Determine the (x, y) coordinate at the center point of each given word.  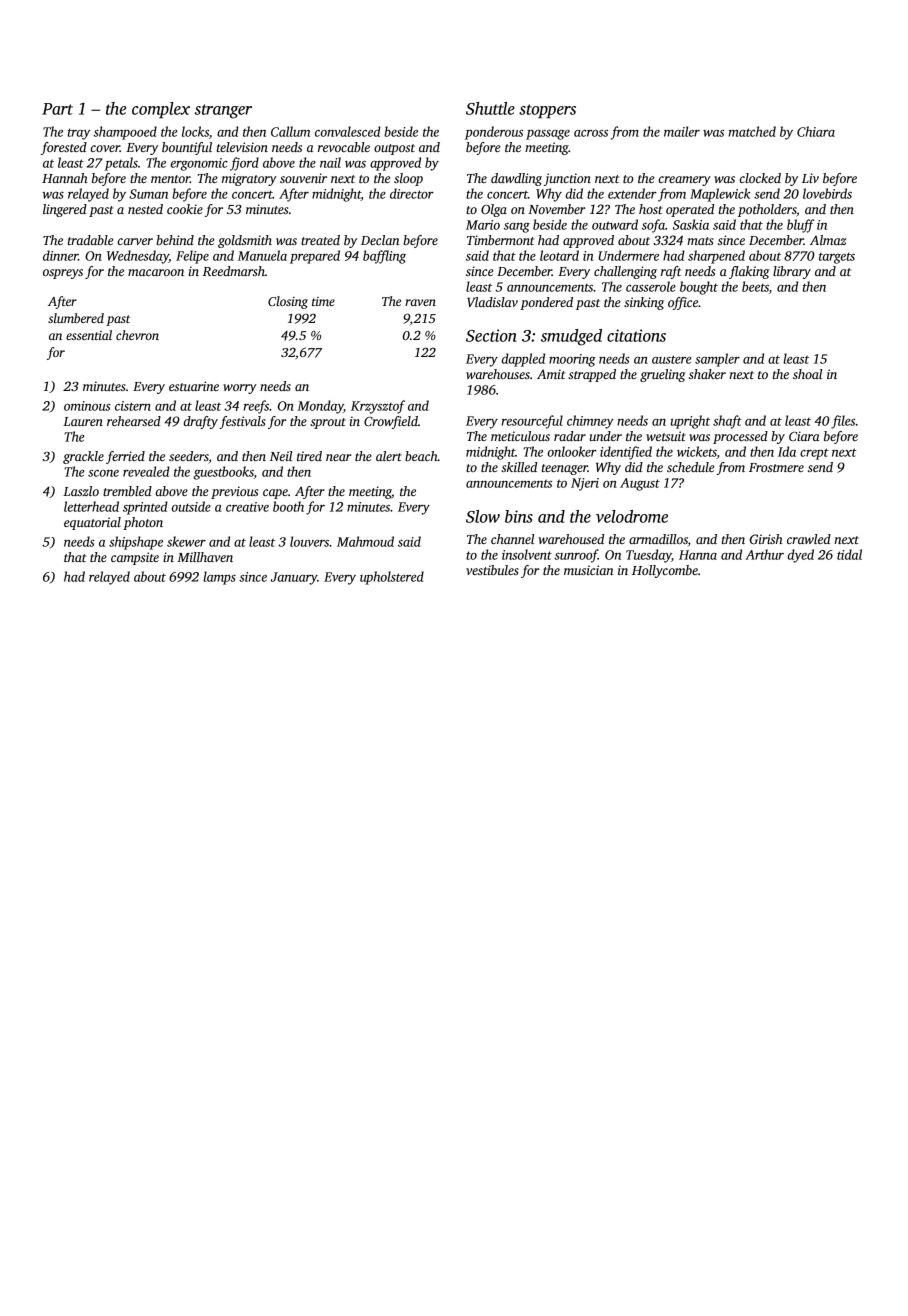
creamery (685, 181)
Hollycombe (665, 571)
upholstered (392, 578)
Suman (148, 194)
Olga (494, 210)
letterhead (91, 506)
